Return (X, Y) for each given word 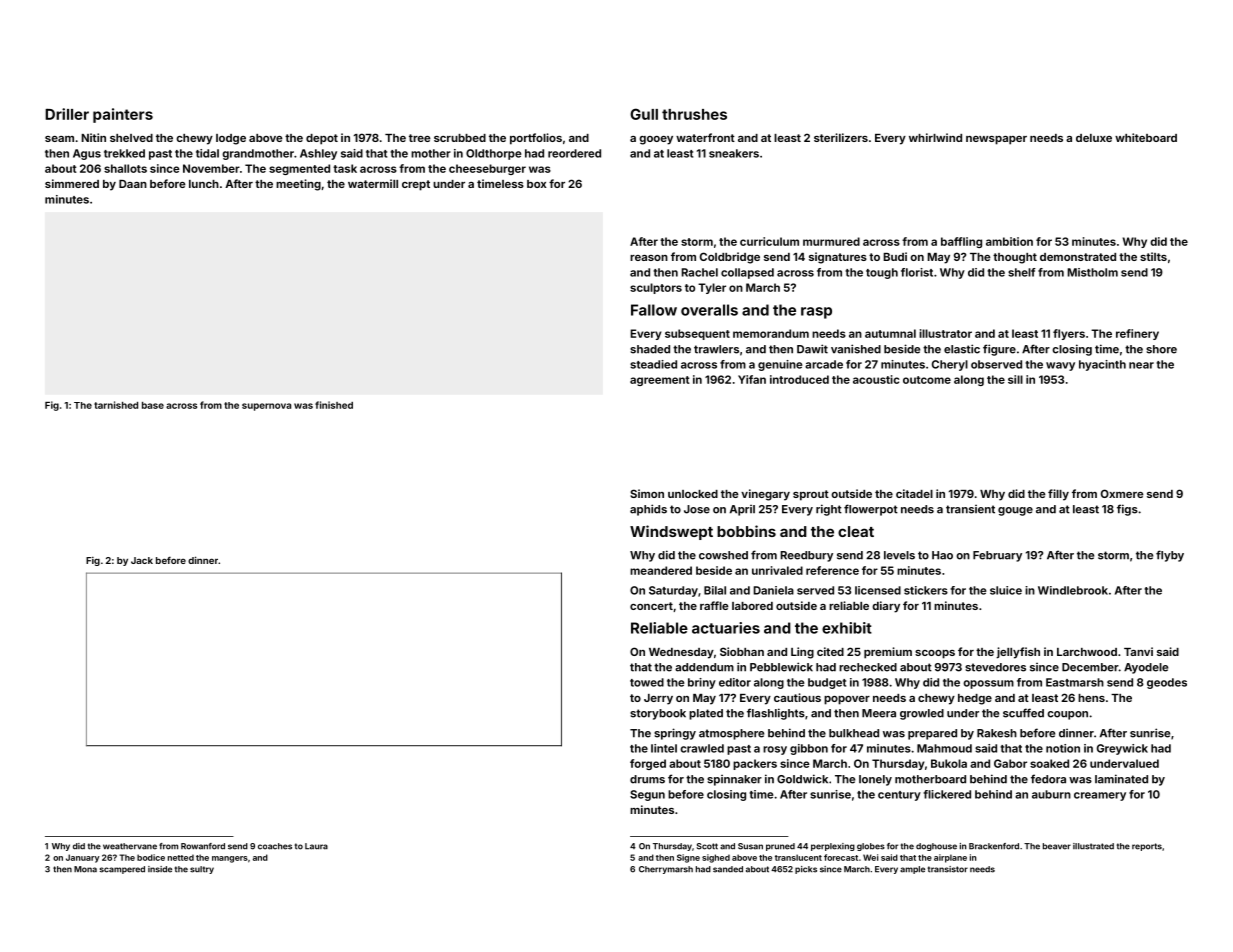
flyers (1069, 334)
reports (1147, 847)
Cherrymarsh (666, 870)
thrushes (694, 114)
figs (1127, 510)
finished (334, 405)
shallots (125, 168)
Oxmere (1122, 493)
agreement (660, 381)
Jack (142, 560)
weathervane (130, 846)
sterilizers (841, 137)
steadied (653, 364)
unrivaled (777, 570)
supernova (266, 407)
